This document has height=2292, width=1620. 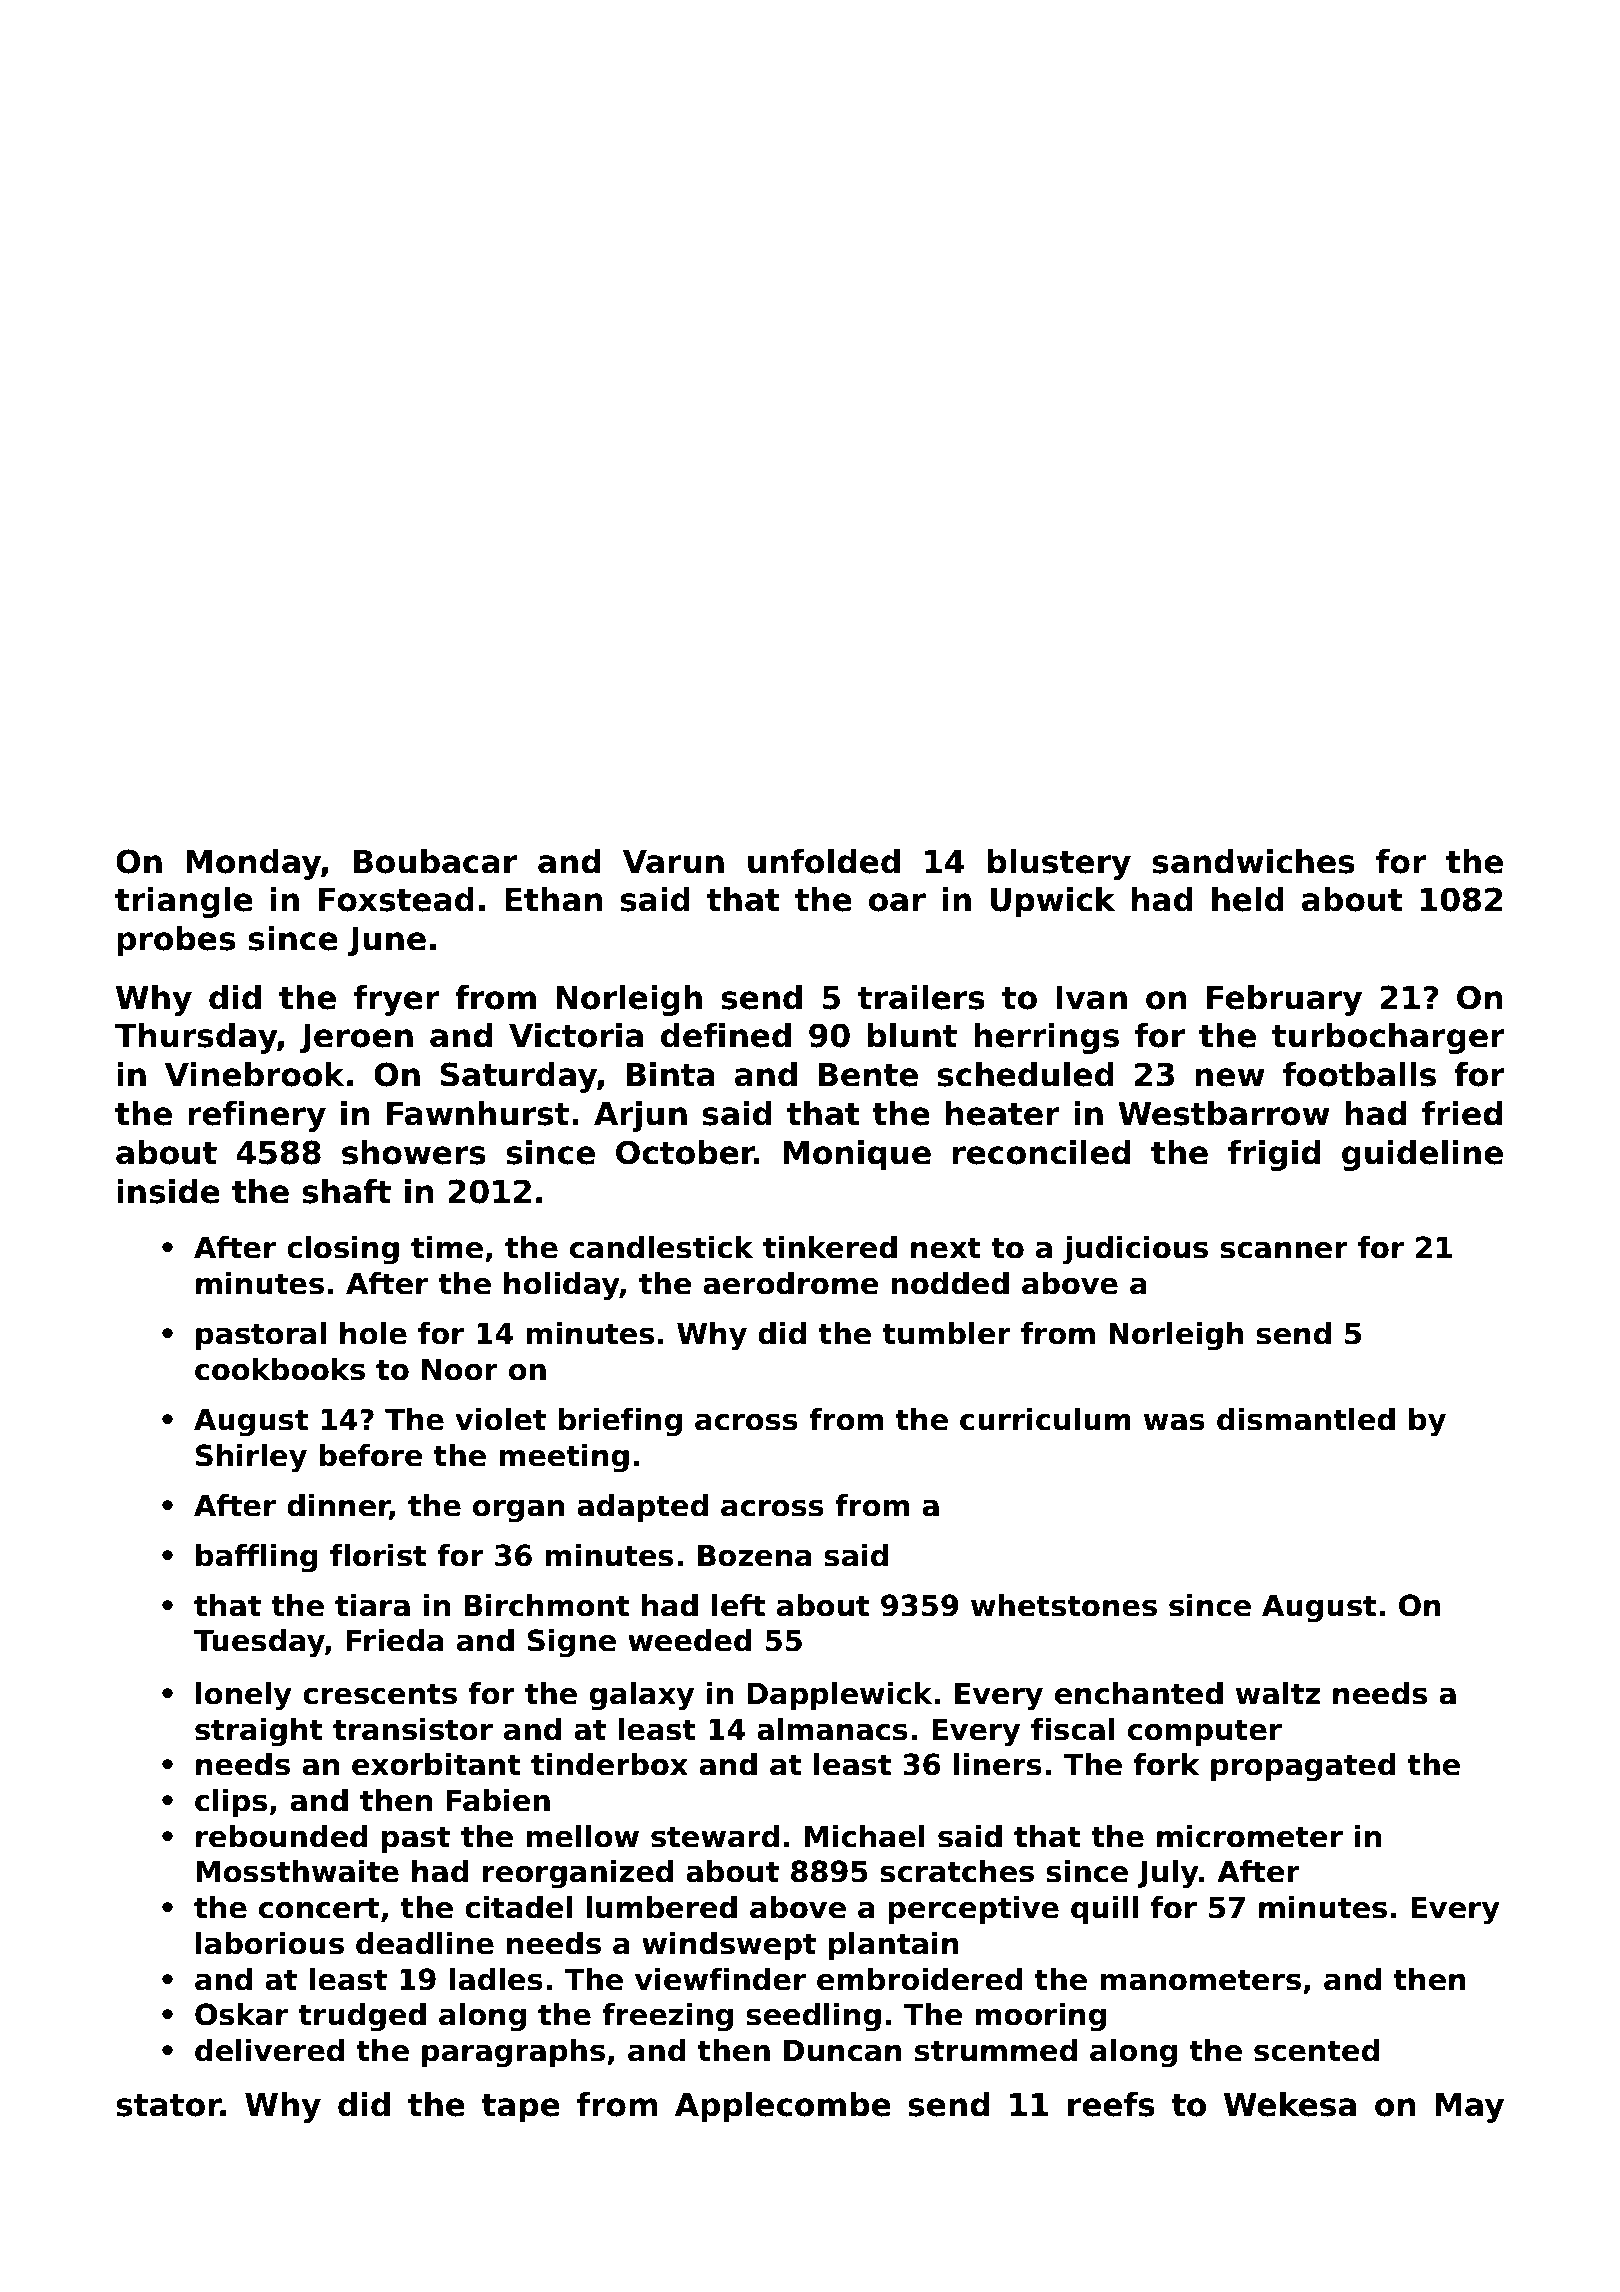 What do you see at coordinates (1072, 1729) in the document?
I see `fiscal` at bounding box center [1072, 1729].
